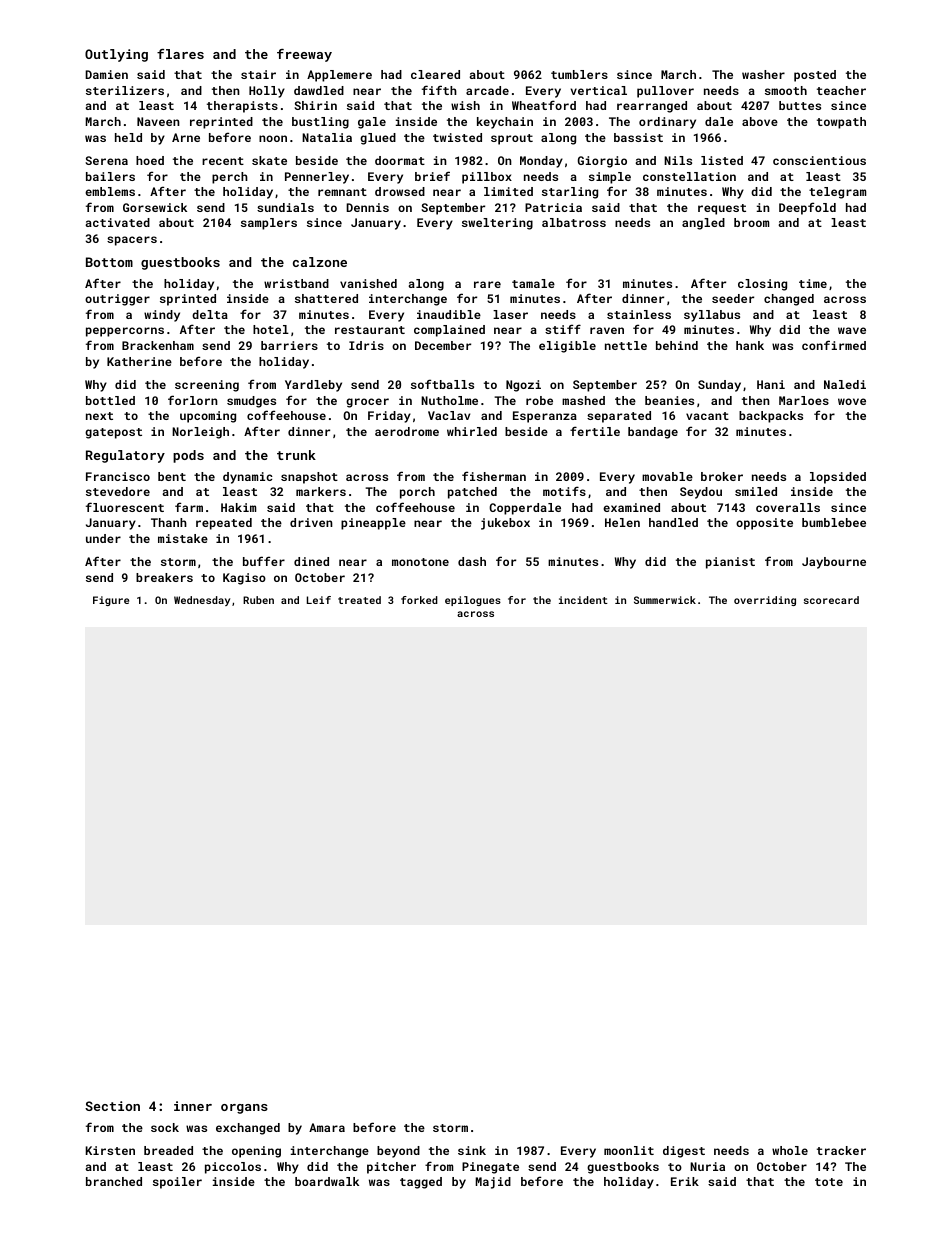 This screenshot has height=1233, width=952. Describe the element at coordinates (202, 601) in the screenshot. I see `Wednesday` at that location.
